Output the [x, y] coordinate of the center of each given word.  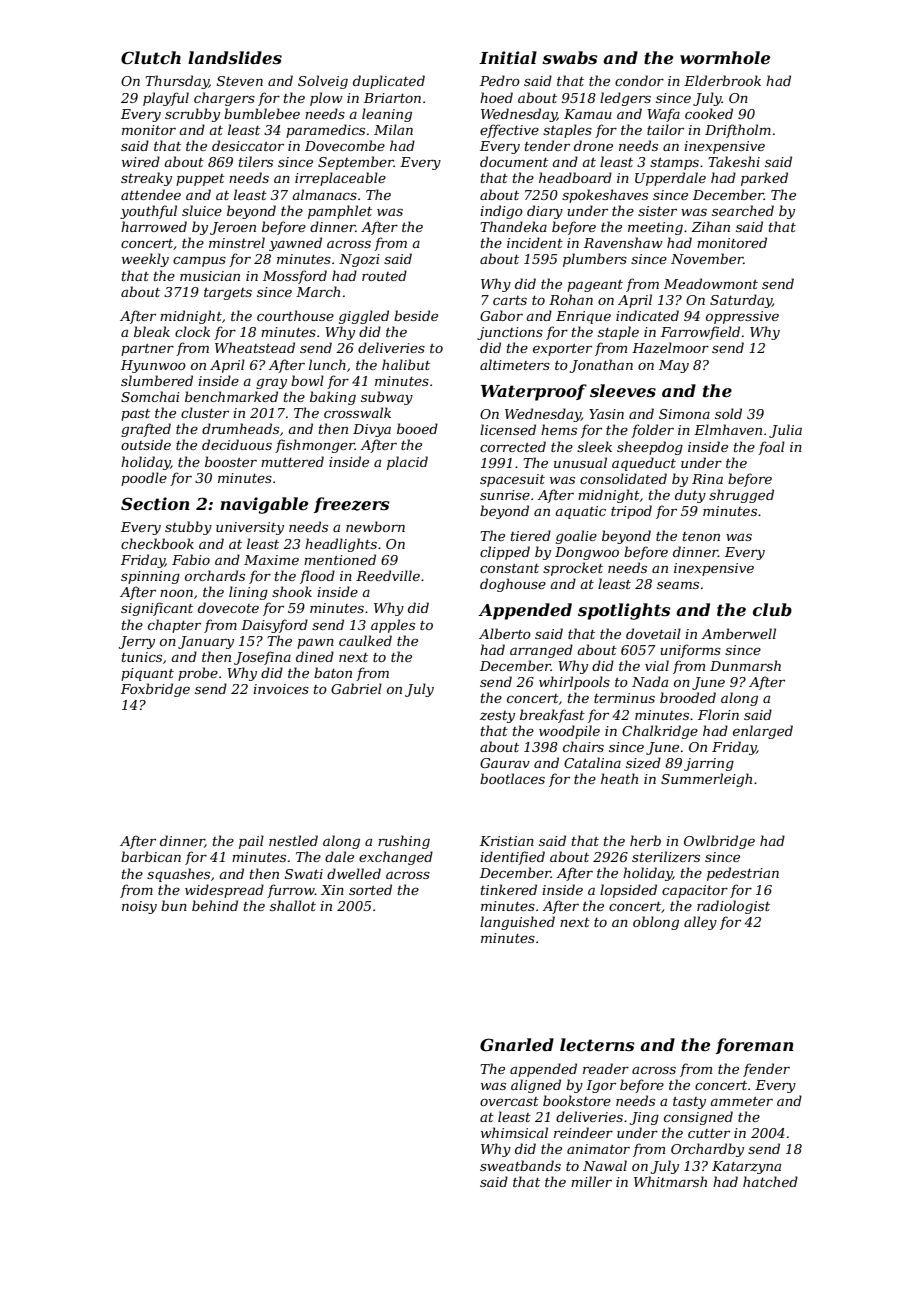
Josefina [262, 658]
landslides [235, 57]
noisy [139, 907]
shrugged [741, 496]
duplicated [389, 82]
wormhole [725, 57]
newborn [375, 526]
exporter [562, 350]
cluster [205, 412]
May [674, 366]
